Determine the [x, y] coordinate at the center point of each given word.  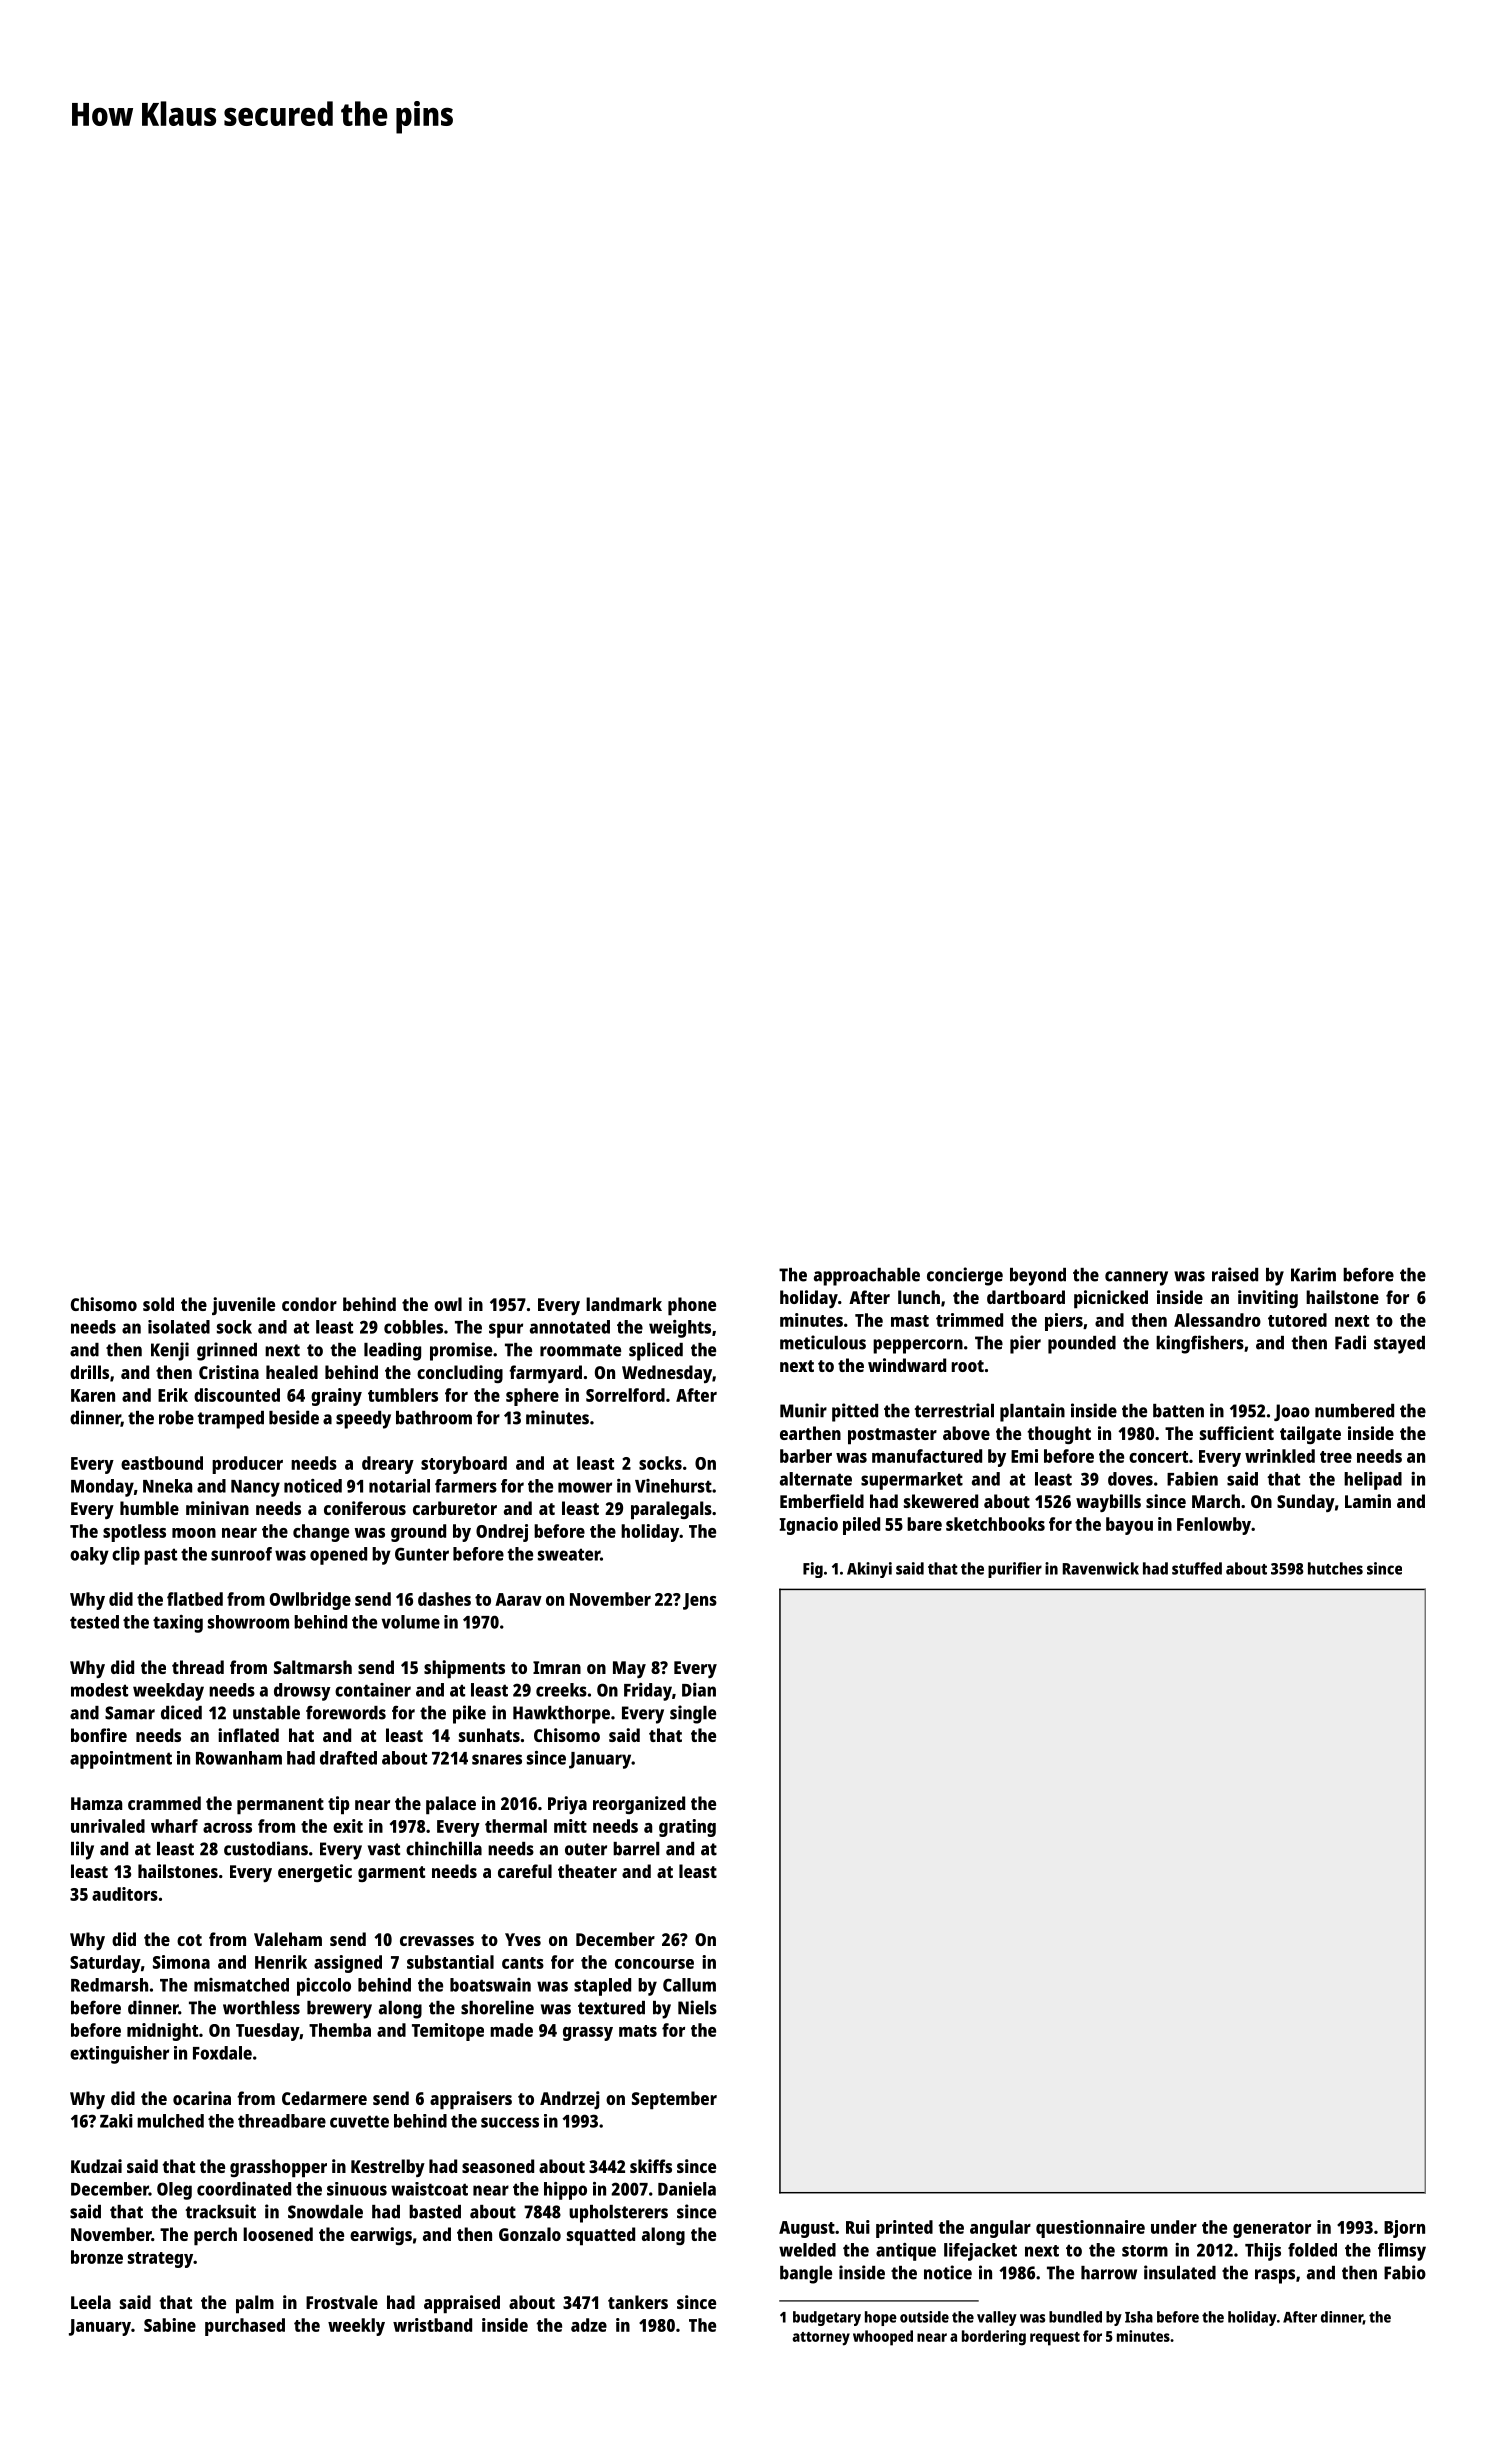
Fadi [1350, 1342]
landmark [624, 1304]
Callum [689, 1985]
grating [687, 1828]
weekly [356, 2327]
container [373, 1690]
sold [158, 1304]
